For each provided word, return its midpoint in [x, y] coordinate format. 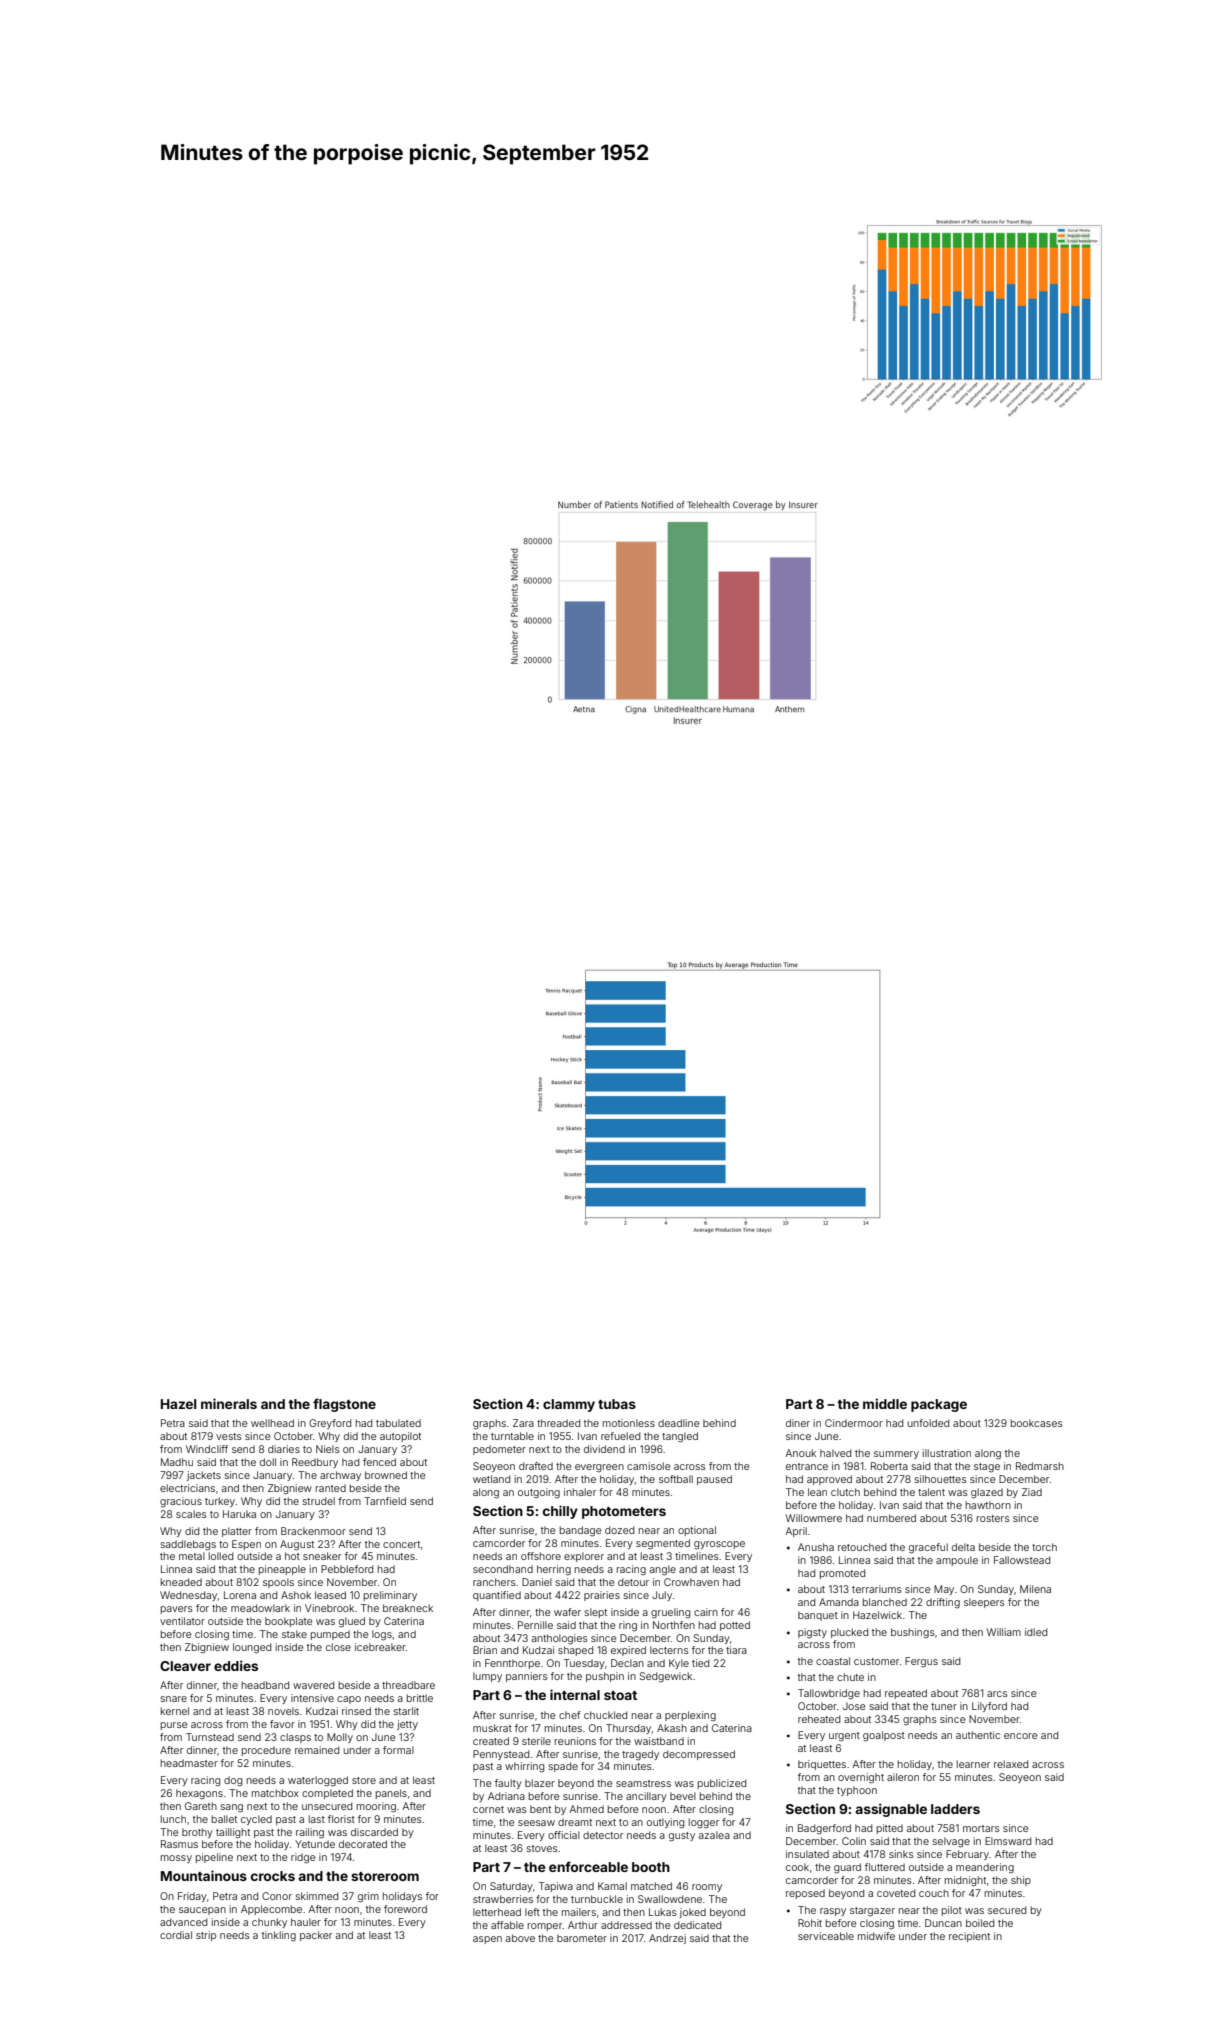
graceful [928, 1548]
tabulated [398, 1423]
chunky [269, 1923]
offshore [541, 1556]
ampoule [957, 1561]
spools [278, 1583]
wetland [491, 1479]
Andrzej [667, 1939]
